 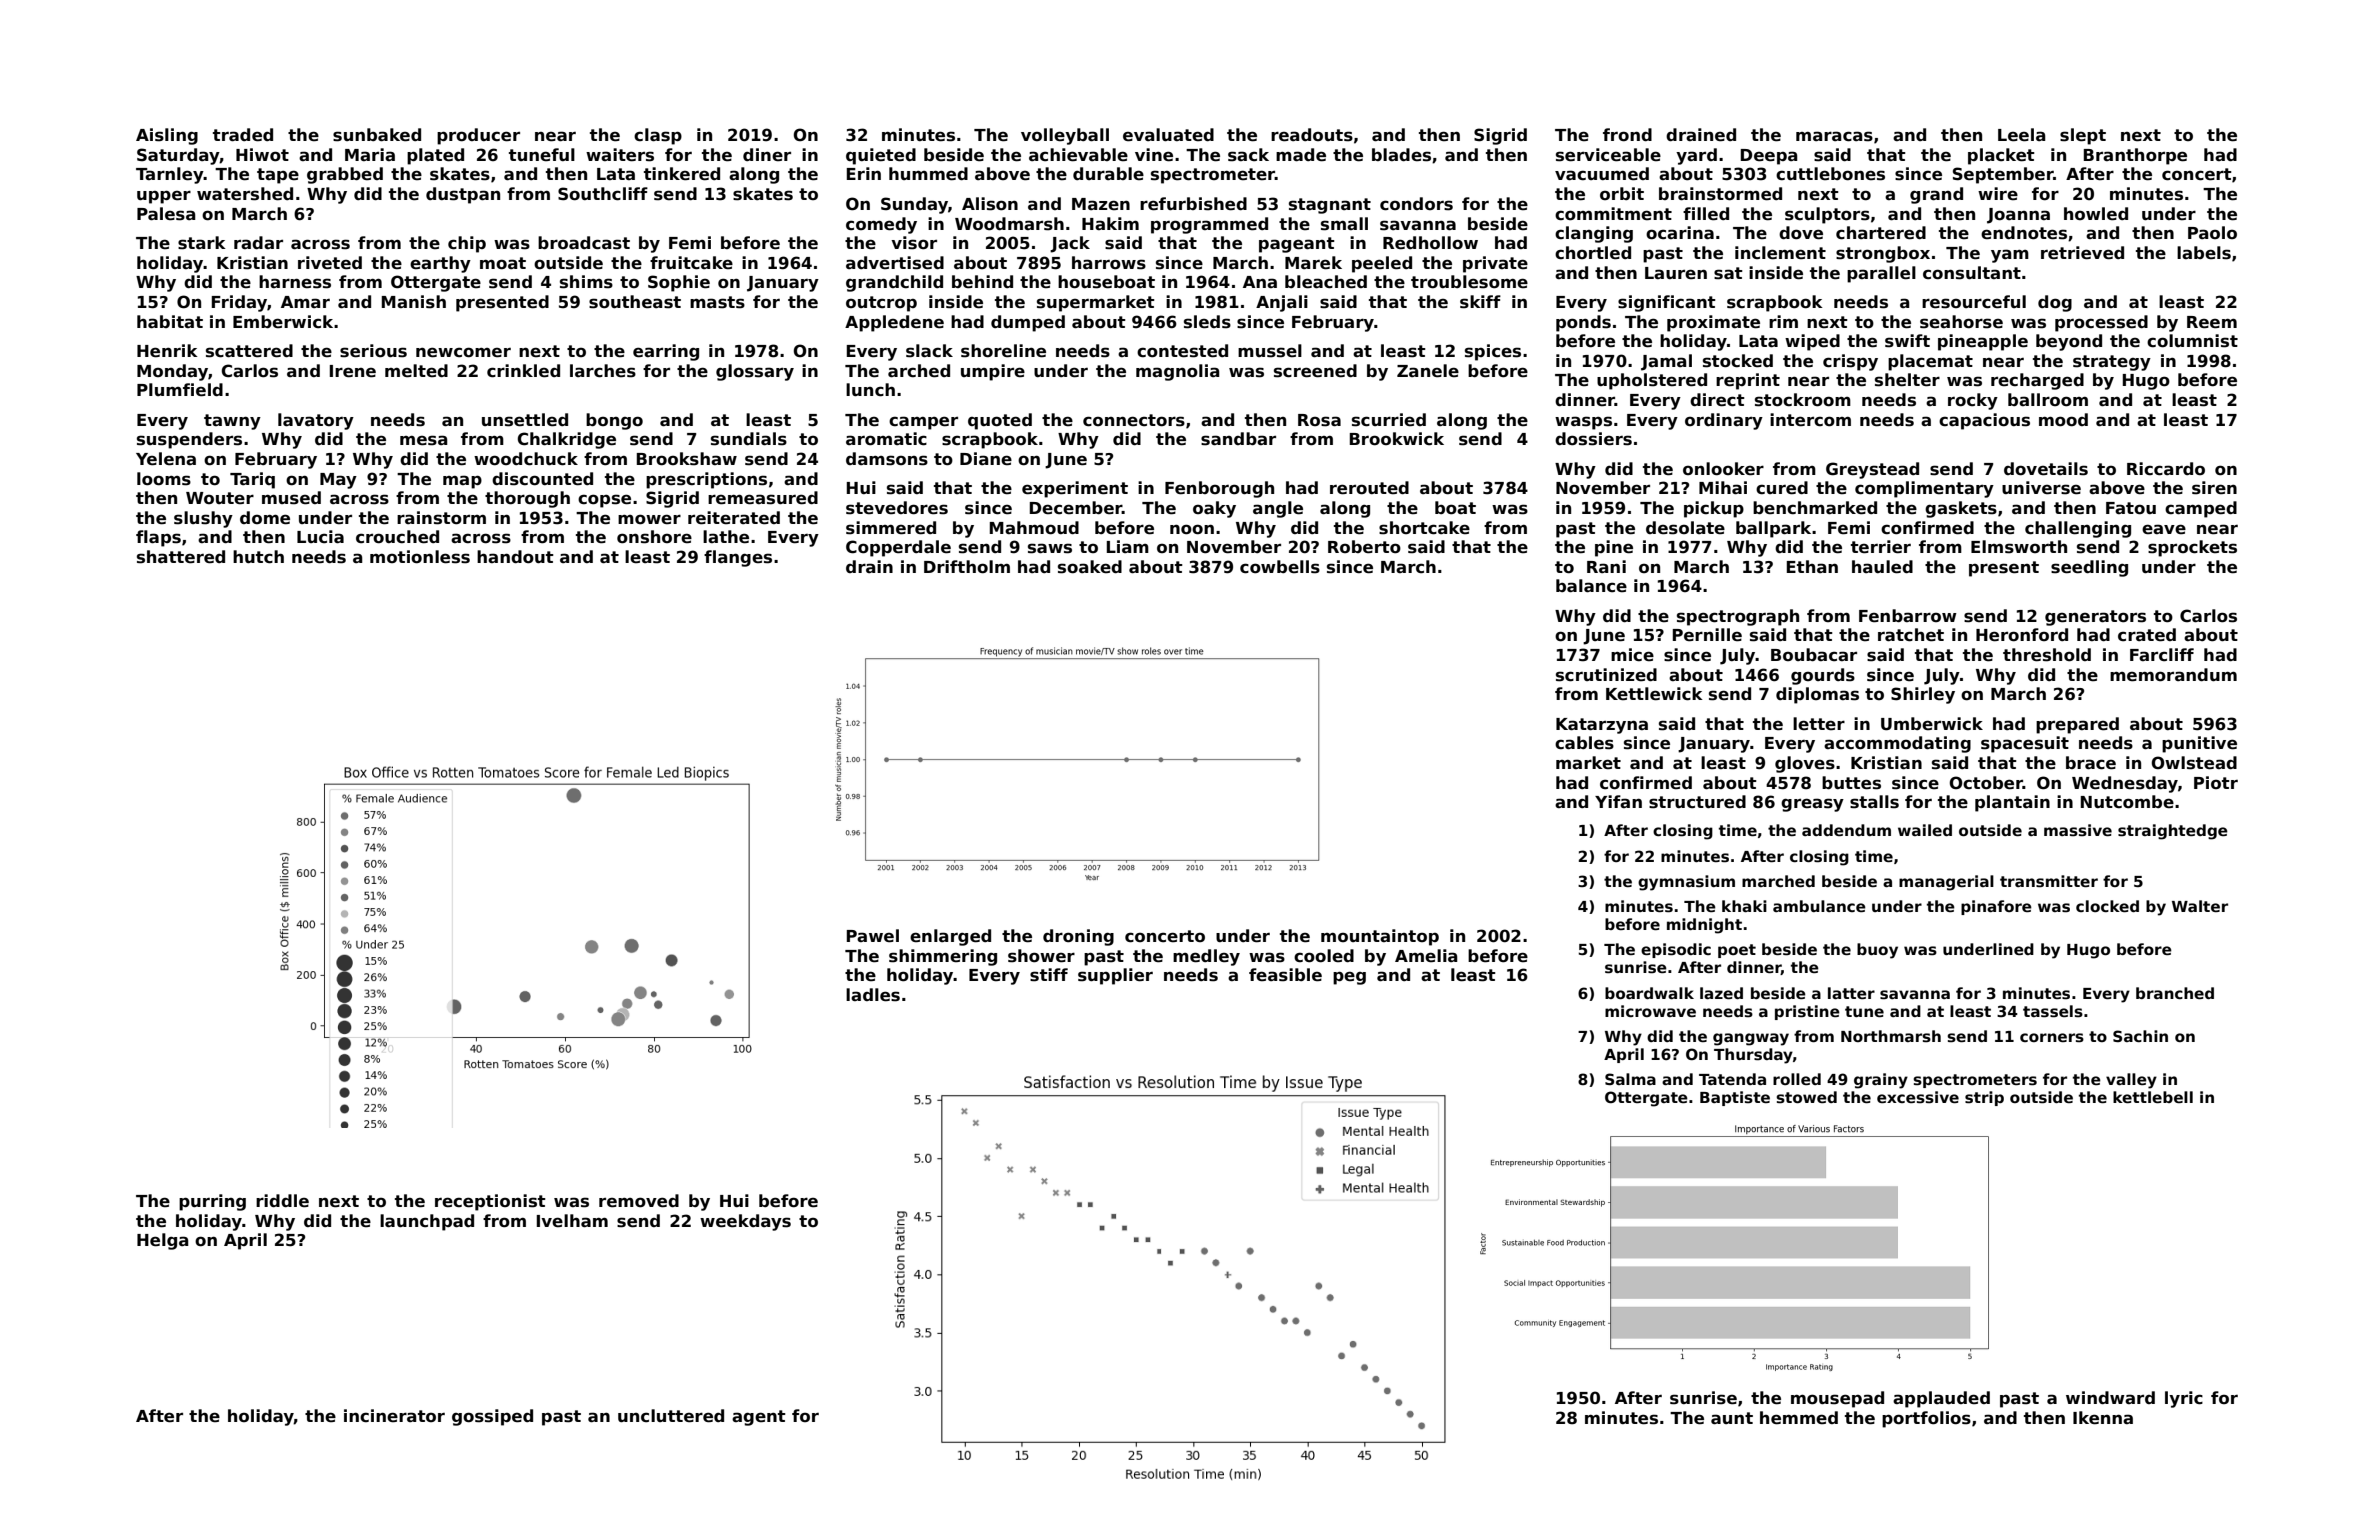 I want to click on receptionist, so click(x=490, y=1202).
